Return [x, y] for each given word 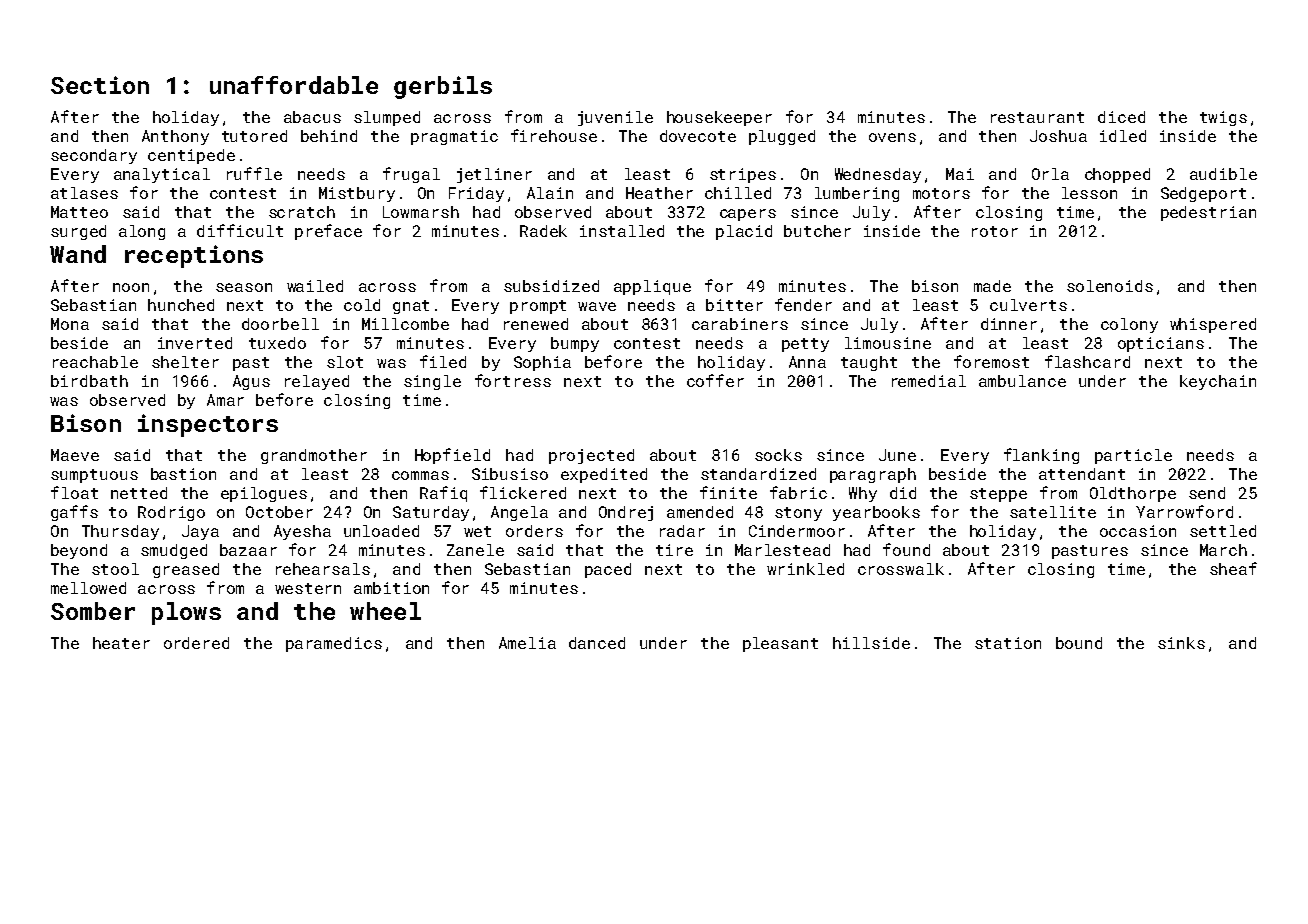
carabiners [740, 324]
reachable [95, 362]
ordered [196, 643]
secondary [94, 156]
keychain [1218, 382]
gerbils [443, 87]
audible [1223, 174]
